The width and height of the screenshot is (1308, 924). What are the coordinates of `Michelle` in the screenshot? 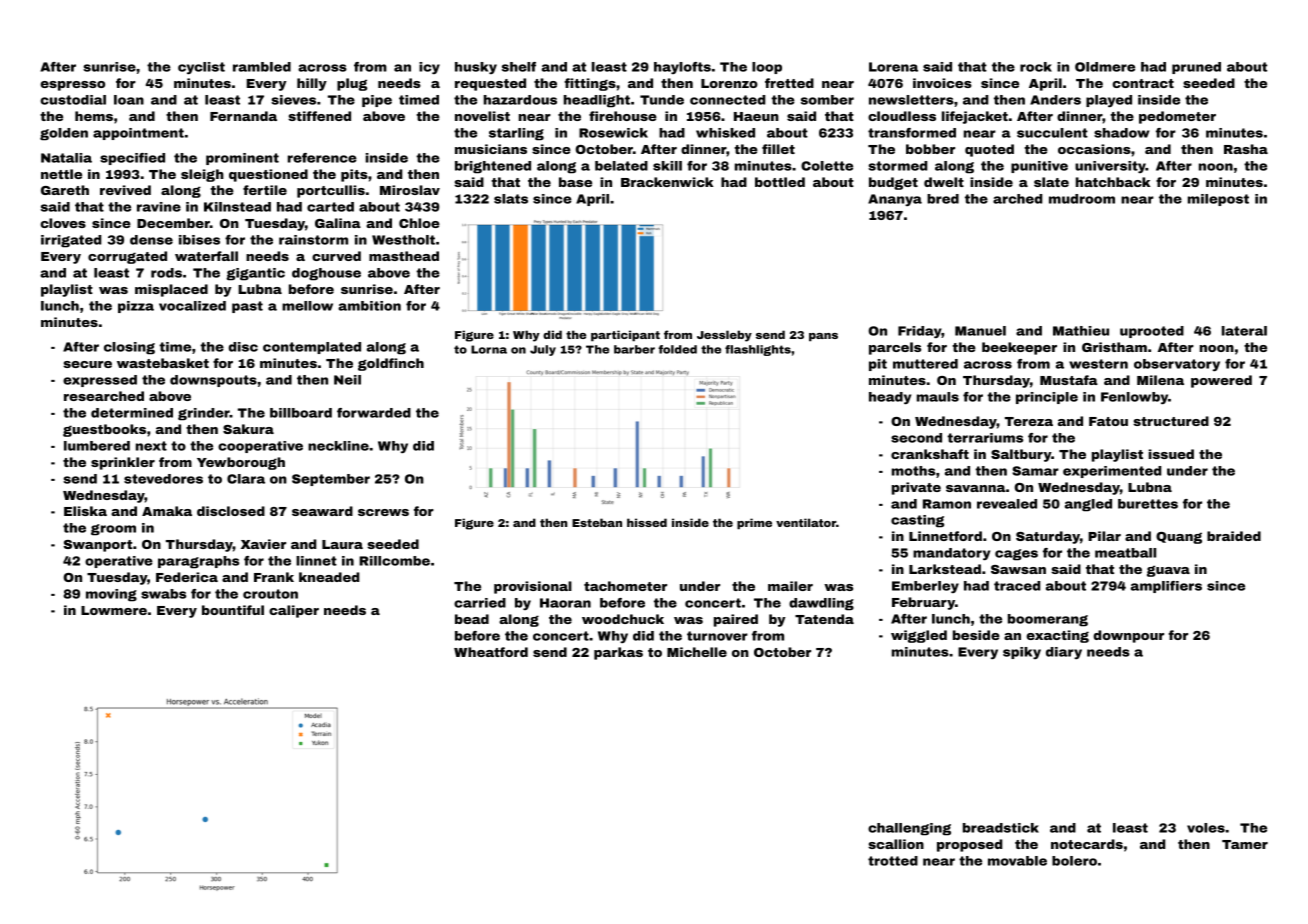 It's located at (697, 652).
